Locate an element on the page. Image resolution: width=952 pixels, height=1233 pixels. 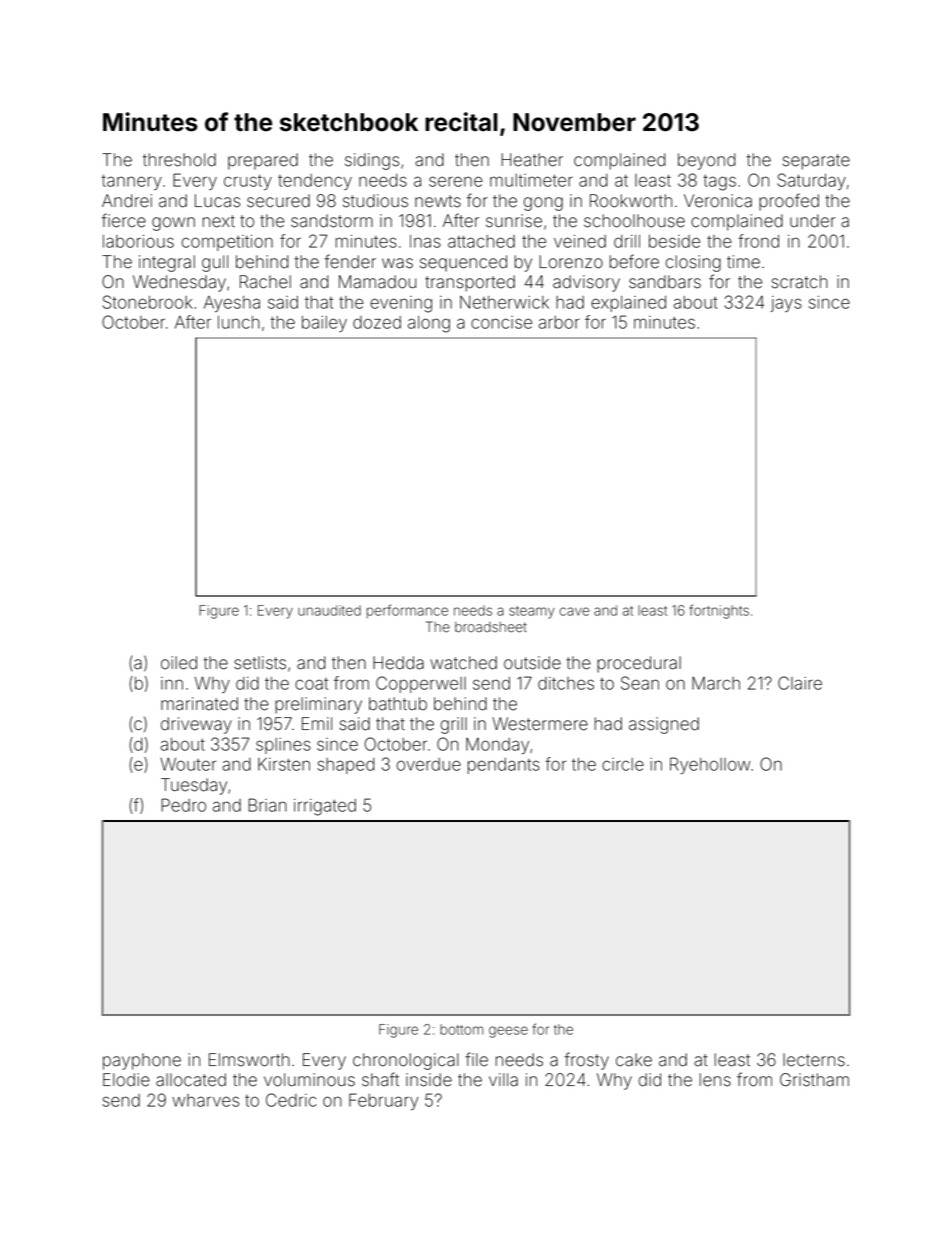
jays is located at coordinates (786, 304).
